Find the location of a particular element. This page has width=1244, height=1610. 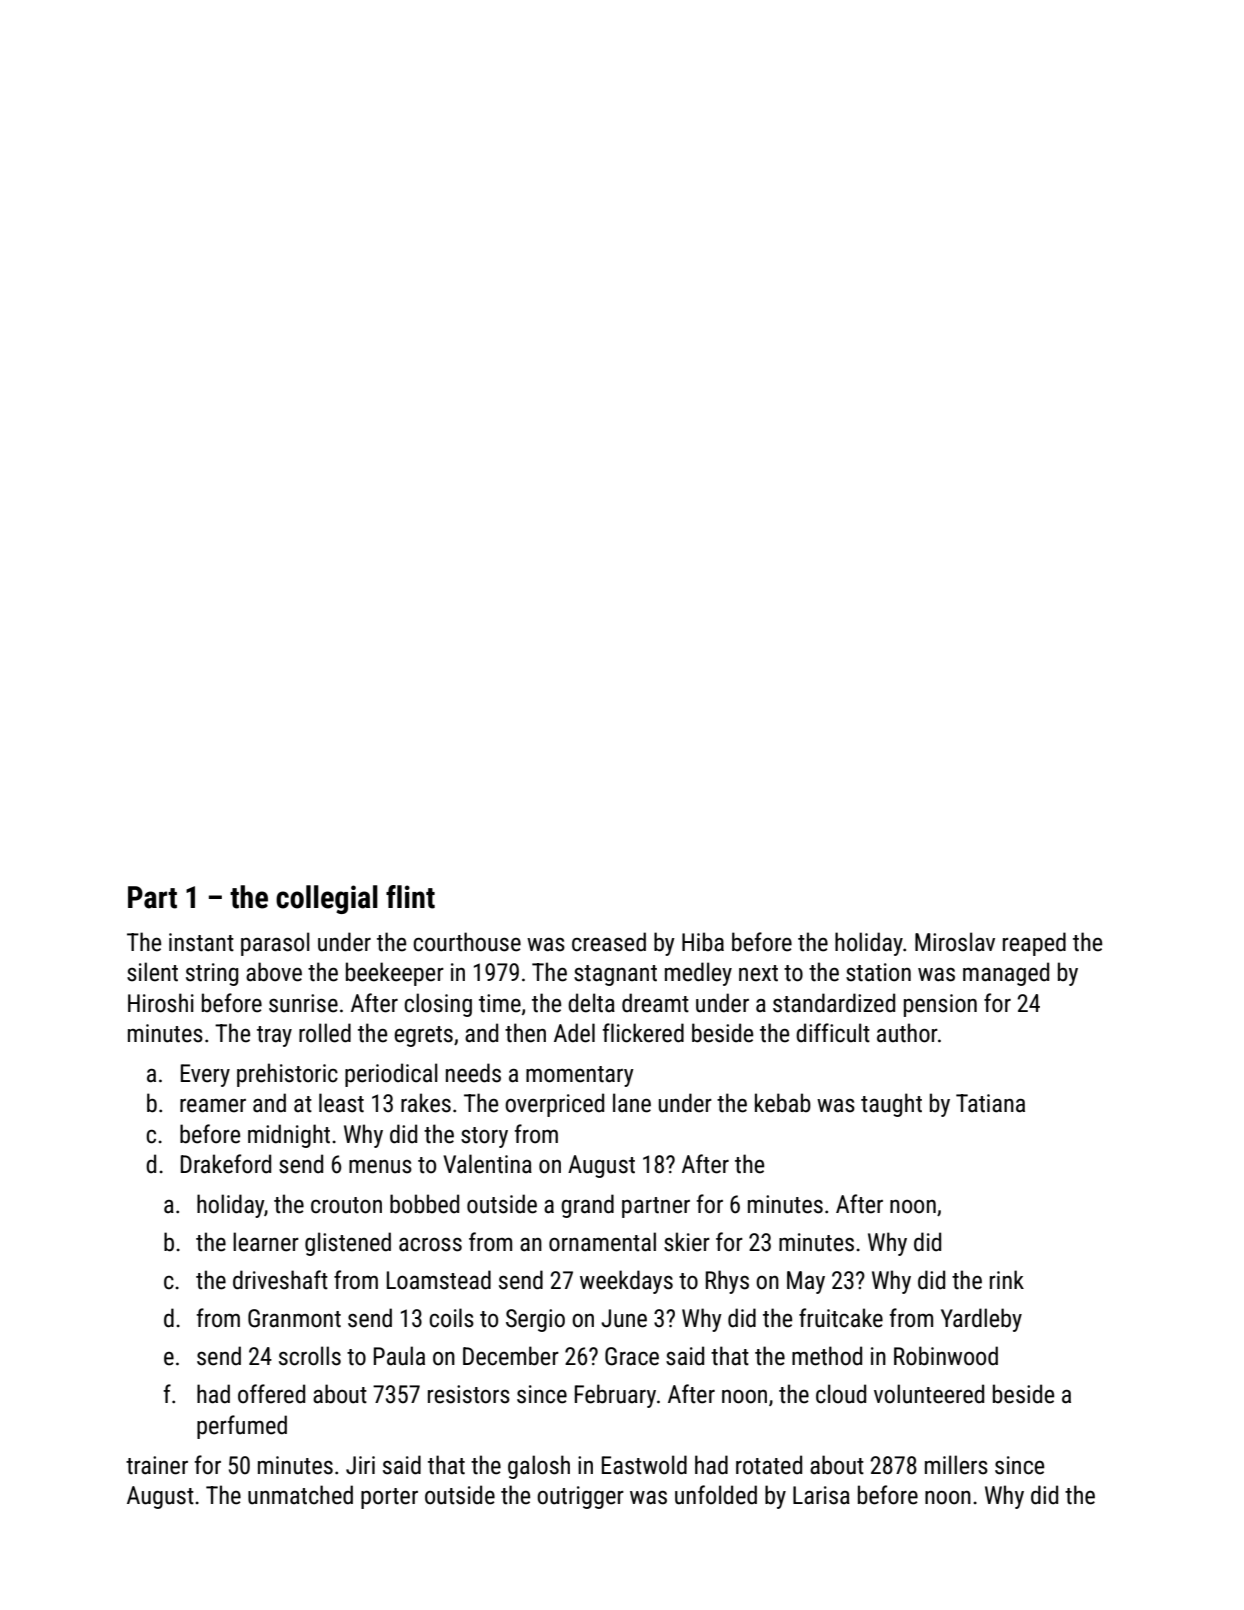

dreamt is located at coordinates (655, 1003).
